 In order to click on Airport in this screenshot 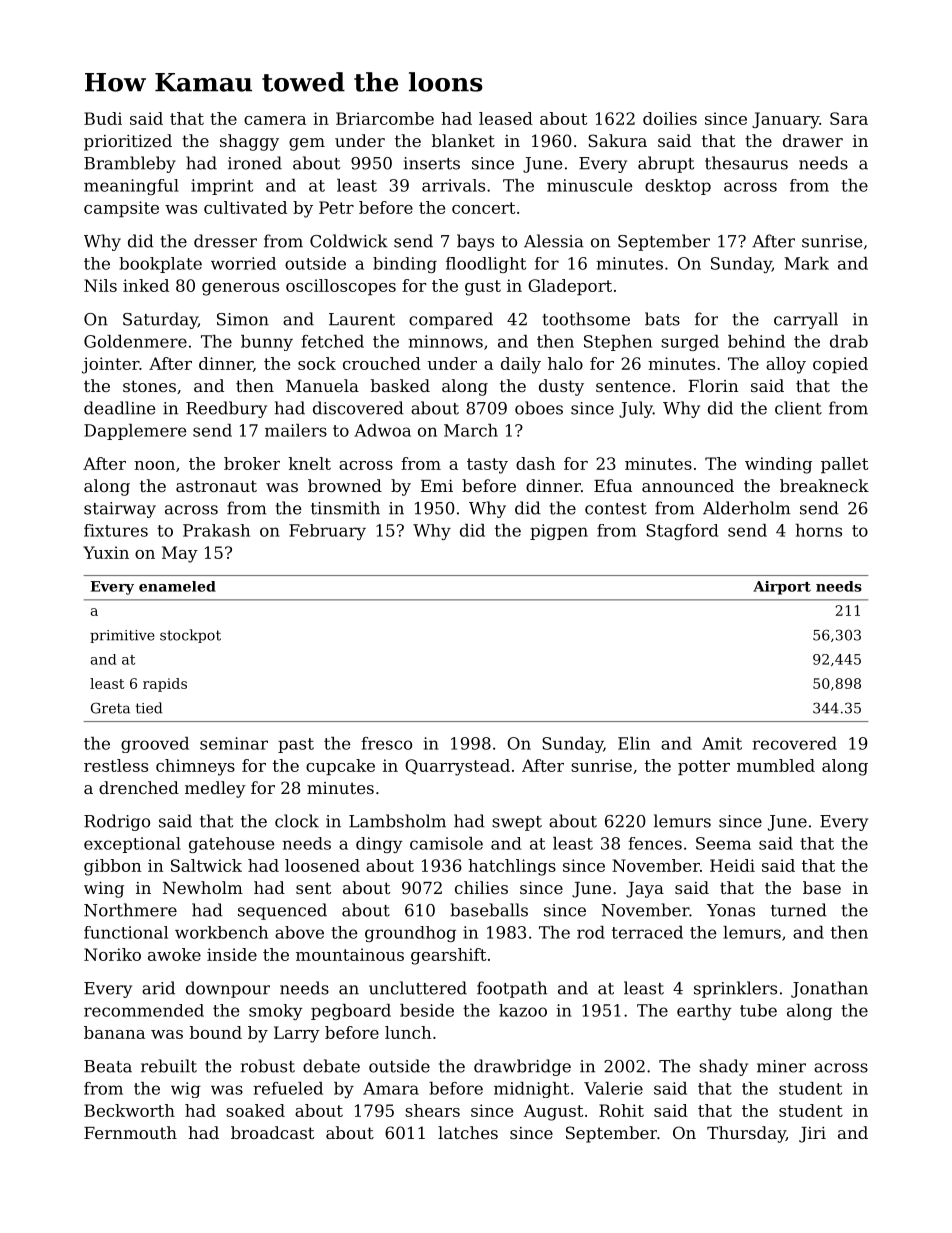, I will do `click(782, 588)`.
